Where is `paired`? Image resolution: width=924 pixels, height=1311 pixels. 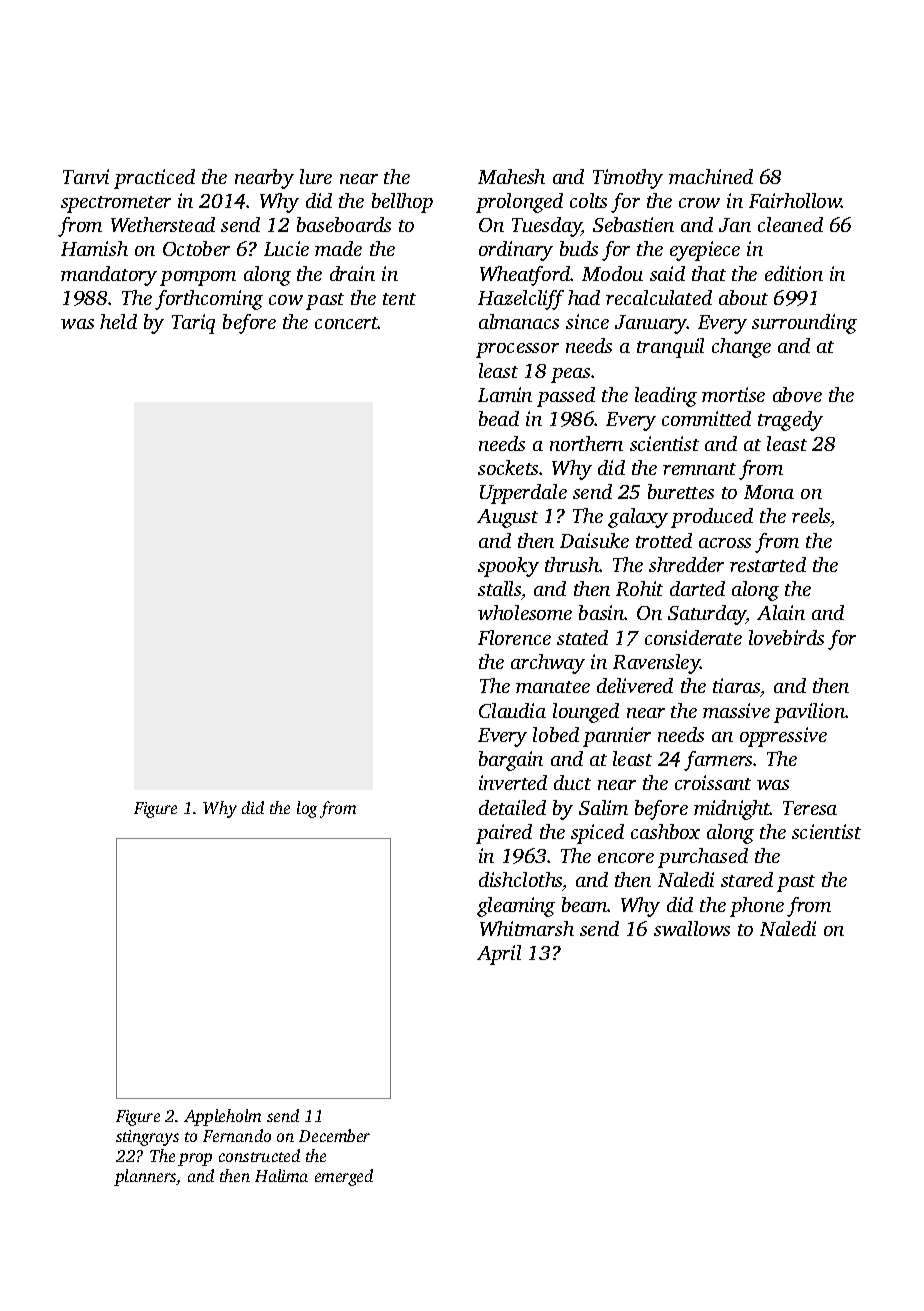
paired is located at coordinates (504, 834).
